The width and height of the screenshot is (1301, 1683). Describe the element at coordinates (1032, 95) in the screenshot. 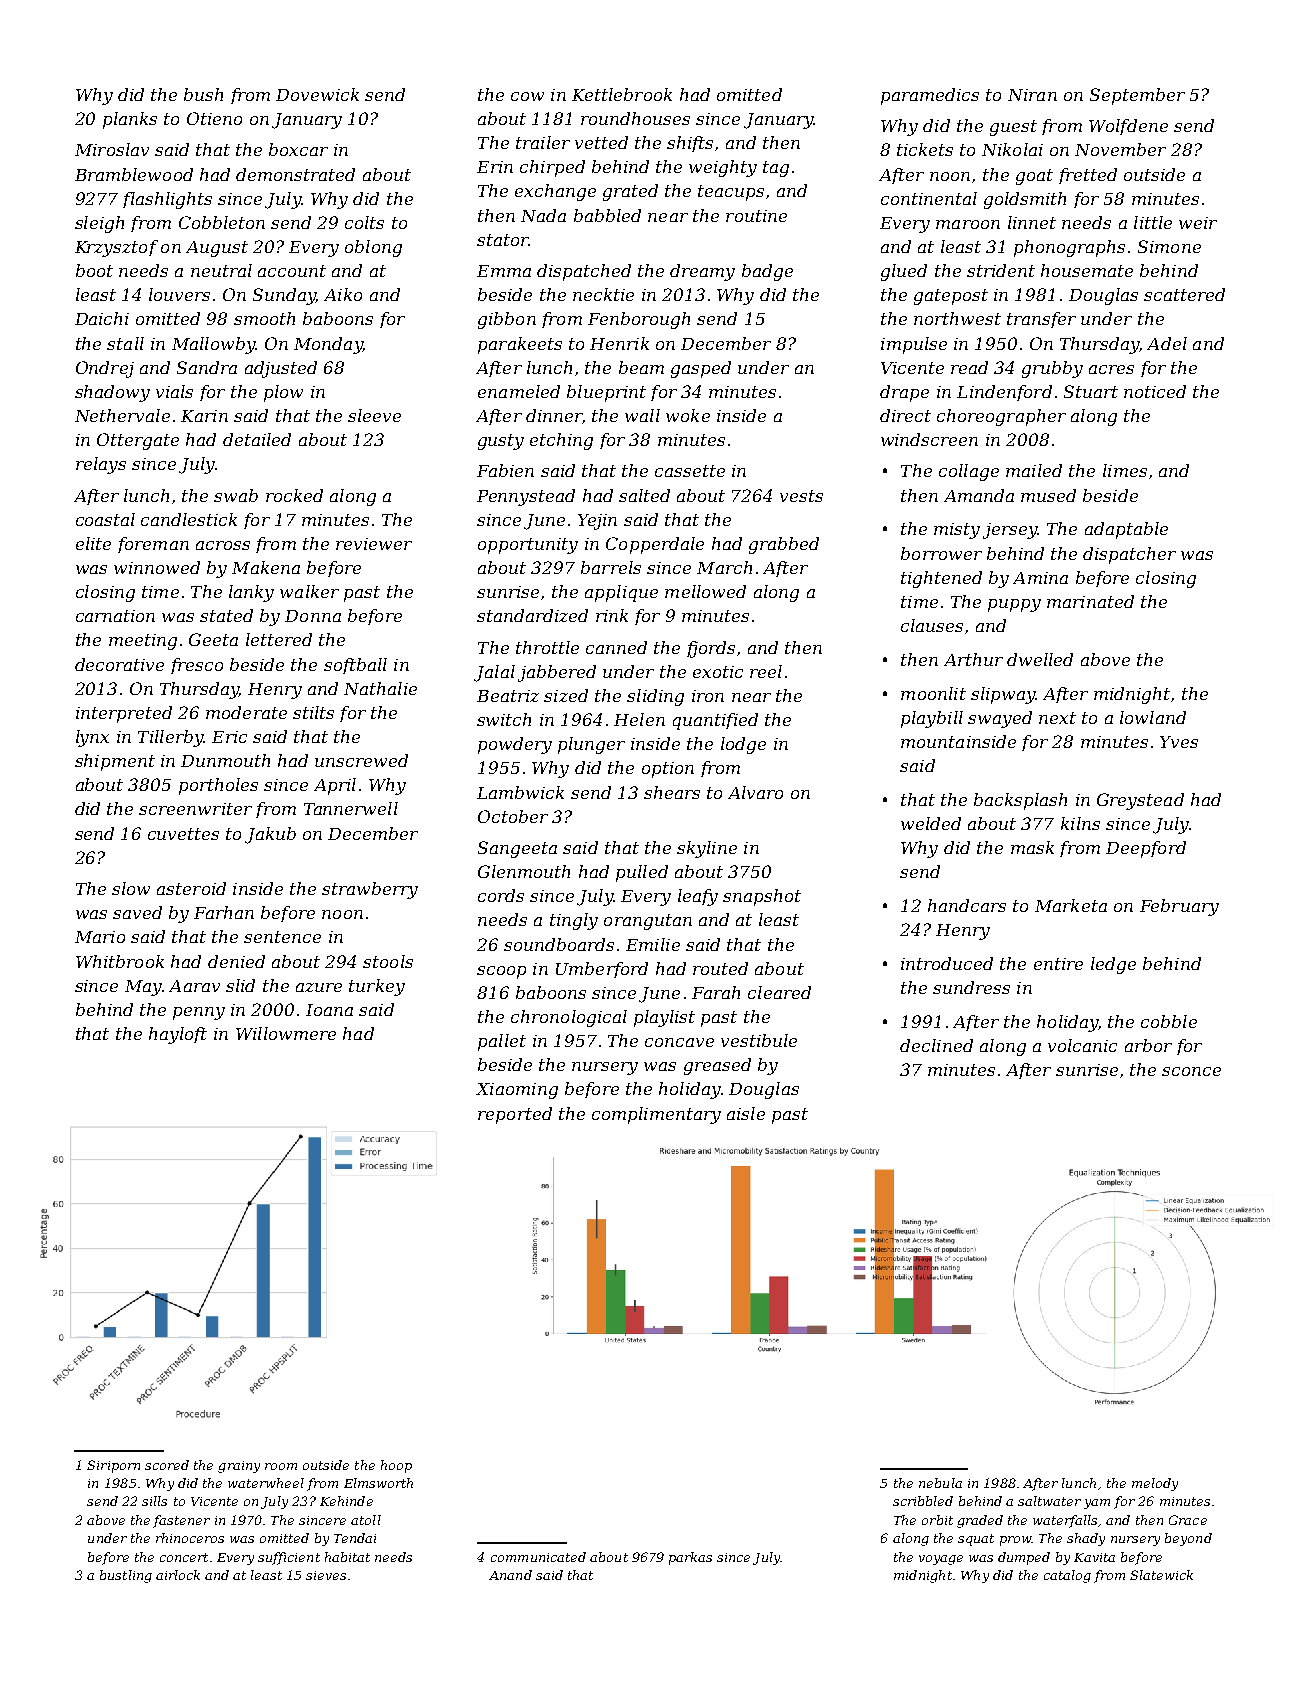

I see `Niran` at that location.
